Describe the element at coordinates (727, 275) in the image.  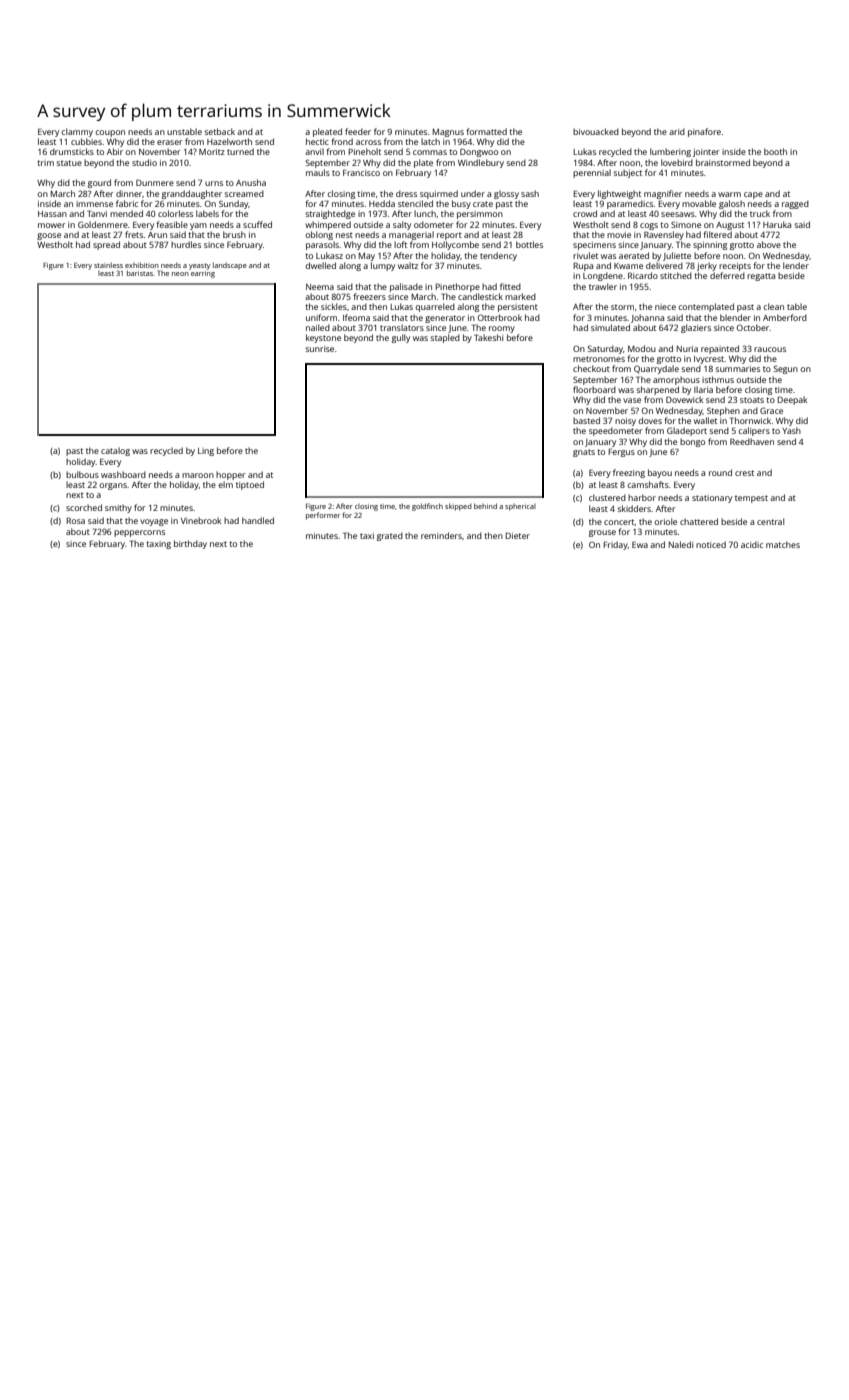
I see `deferred` at that location.
